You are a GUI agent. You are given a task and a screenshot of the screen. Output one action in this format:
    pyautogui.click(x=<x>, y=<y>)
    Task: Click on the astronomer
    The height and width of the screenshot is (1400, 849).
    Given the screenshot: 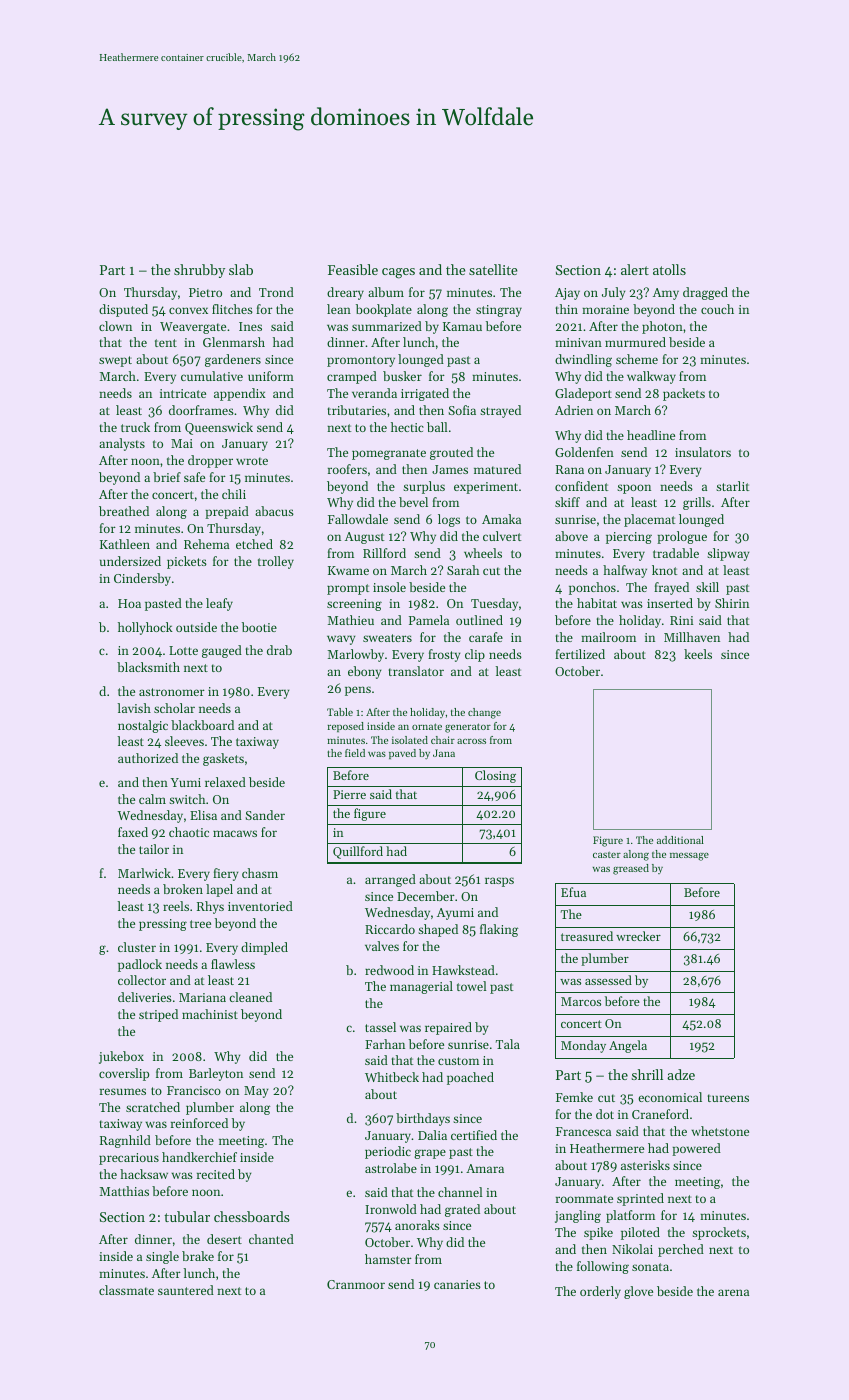 What is the action you would take?
    pyautogui.click(x=172, y=692)
